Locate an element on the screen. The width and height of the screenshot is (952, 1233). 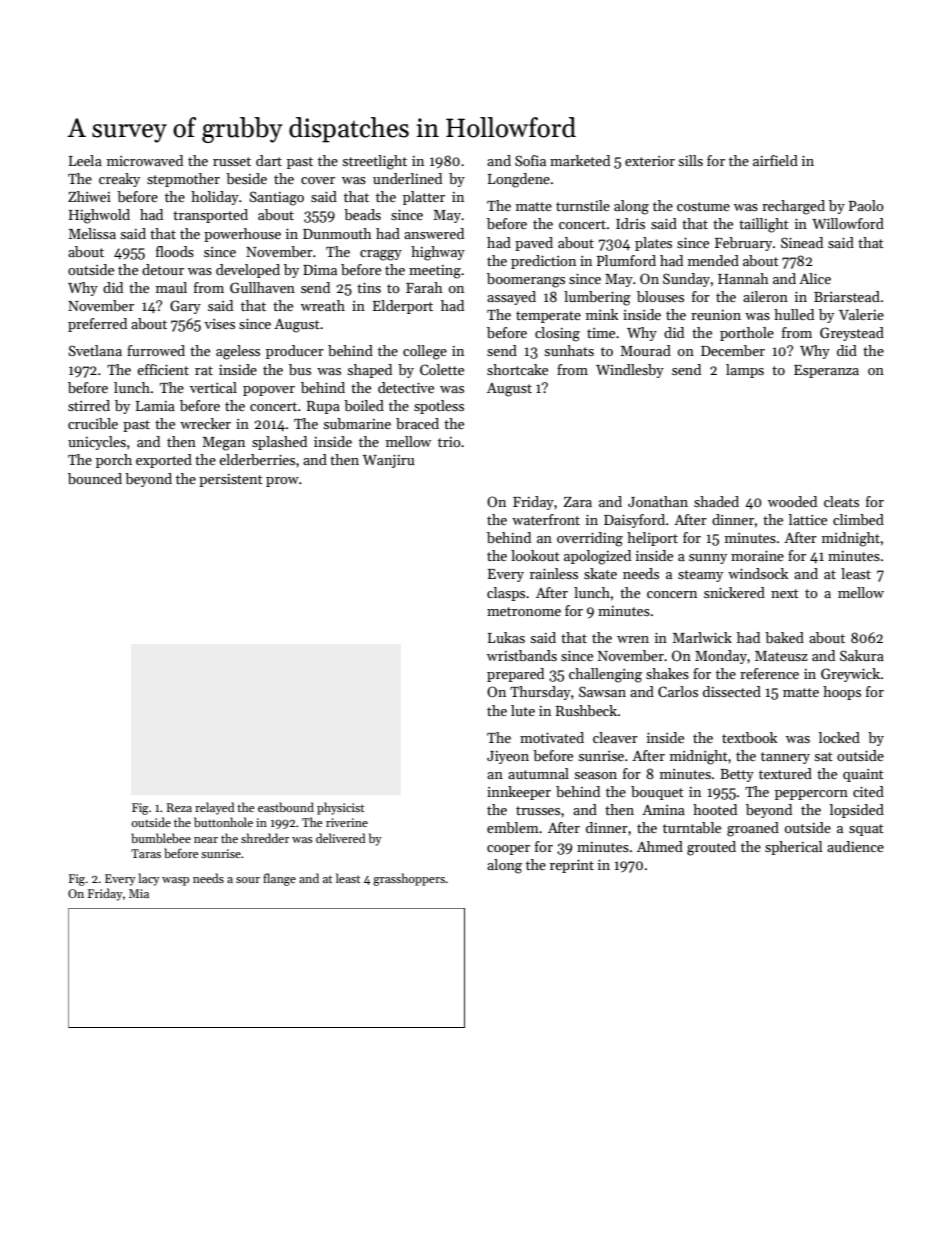
vises is located at coordinates (219, 324).
